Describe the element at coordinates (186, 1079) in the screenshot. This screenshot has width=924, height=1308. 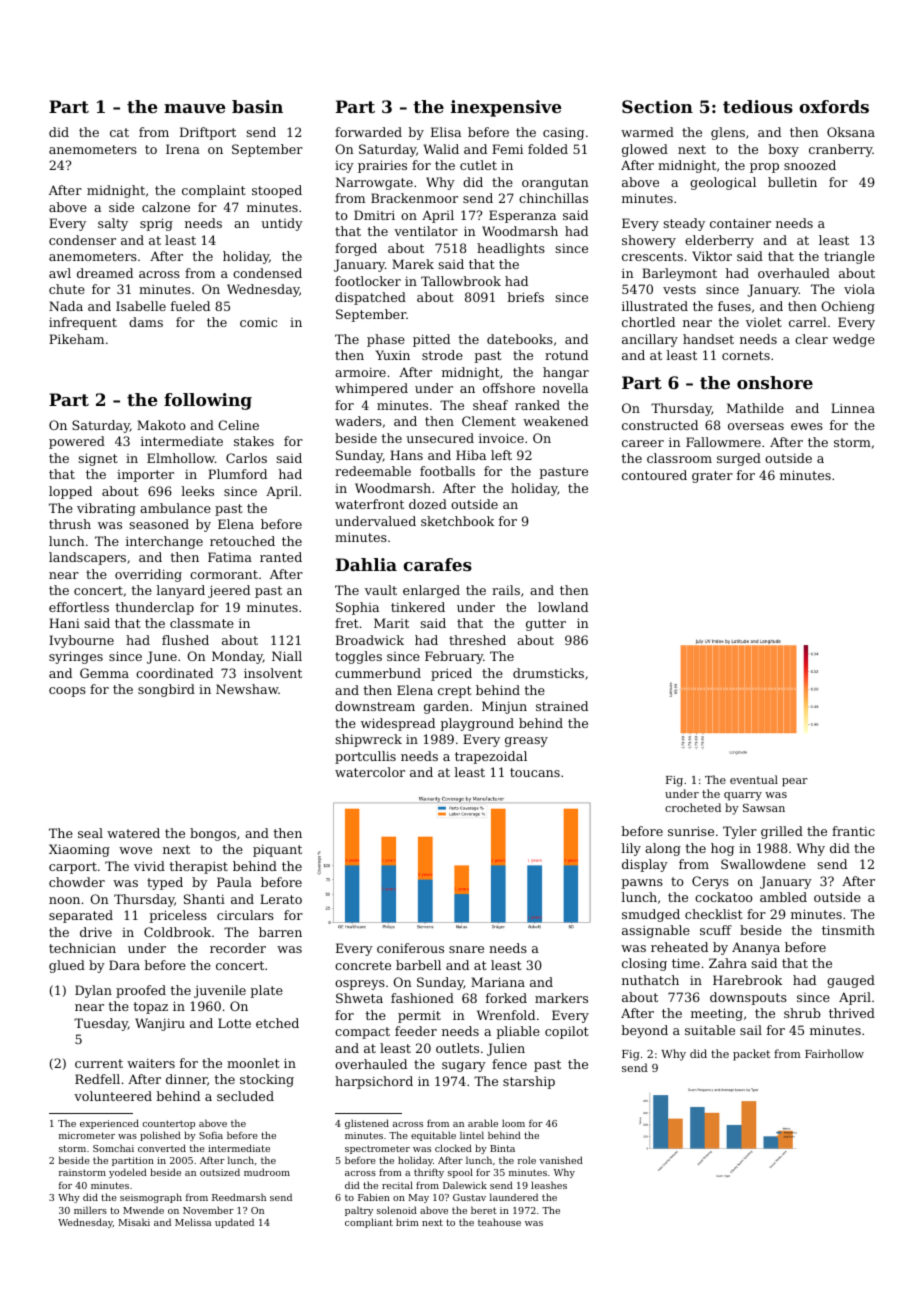
I see `dinner` at that location.
